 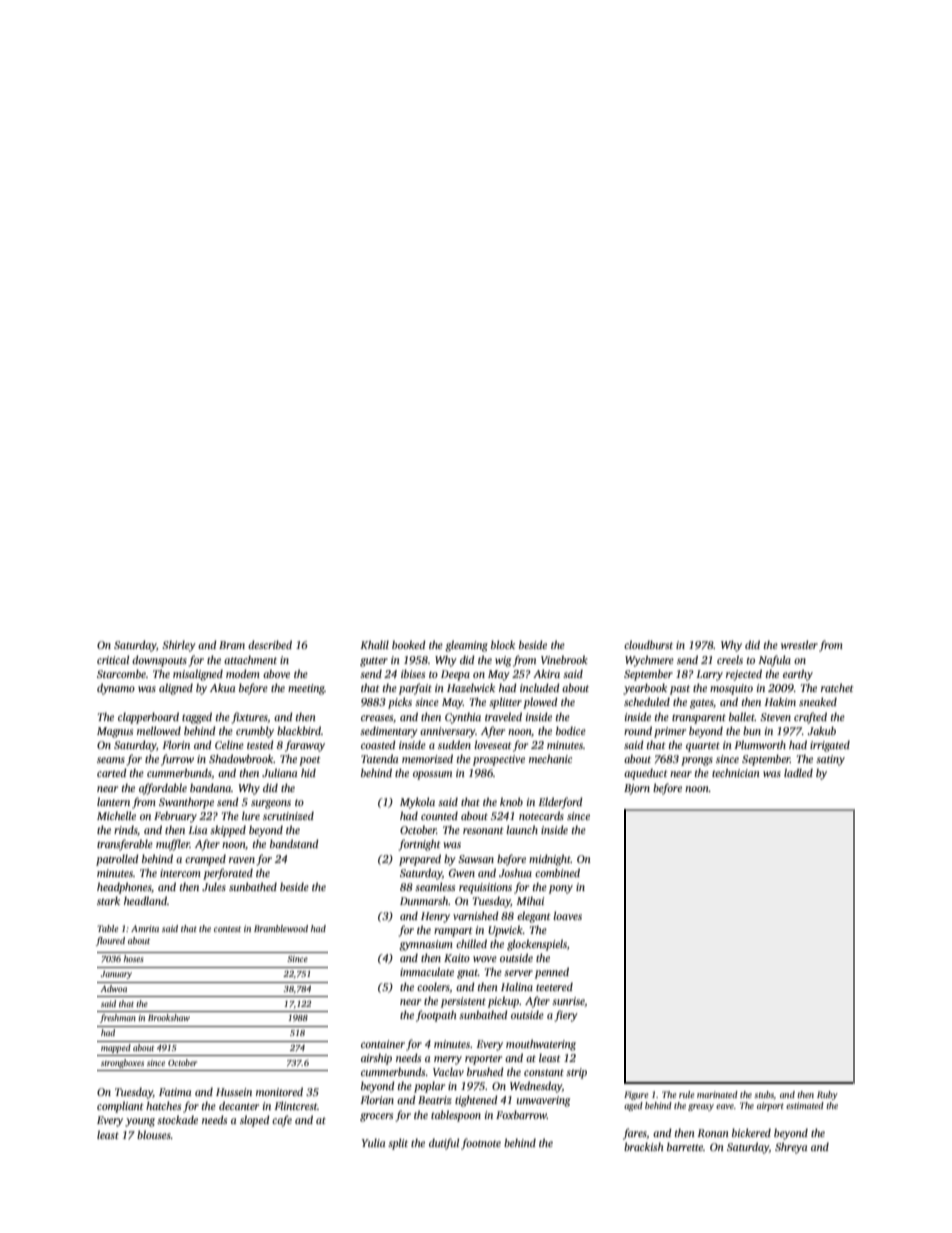 I want to click on dutiful, so click(x=444, y=1144).
